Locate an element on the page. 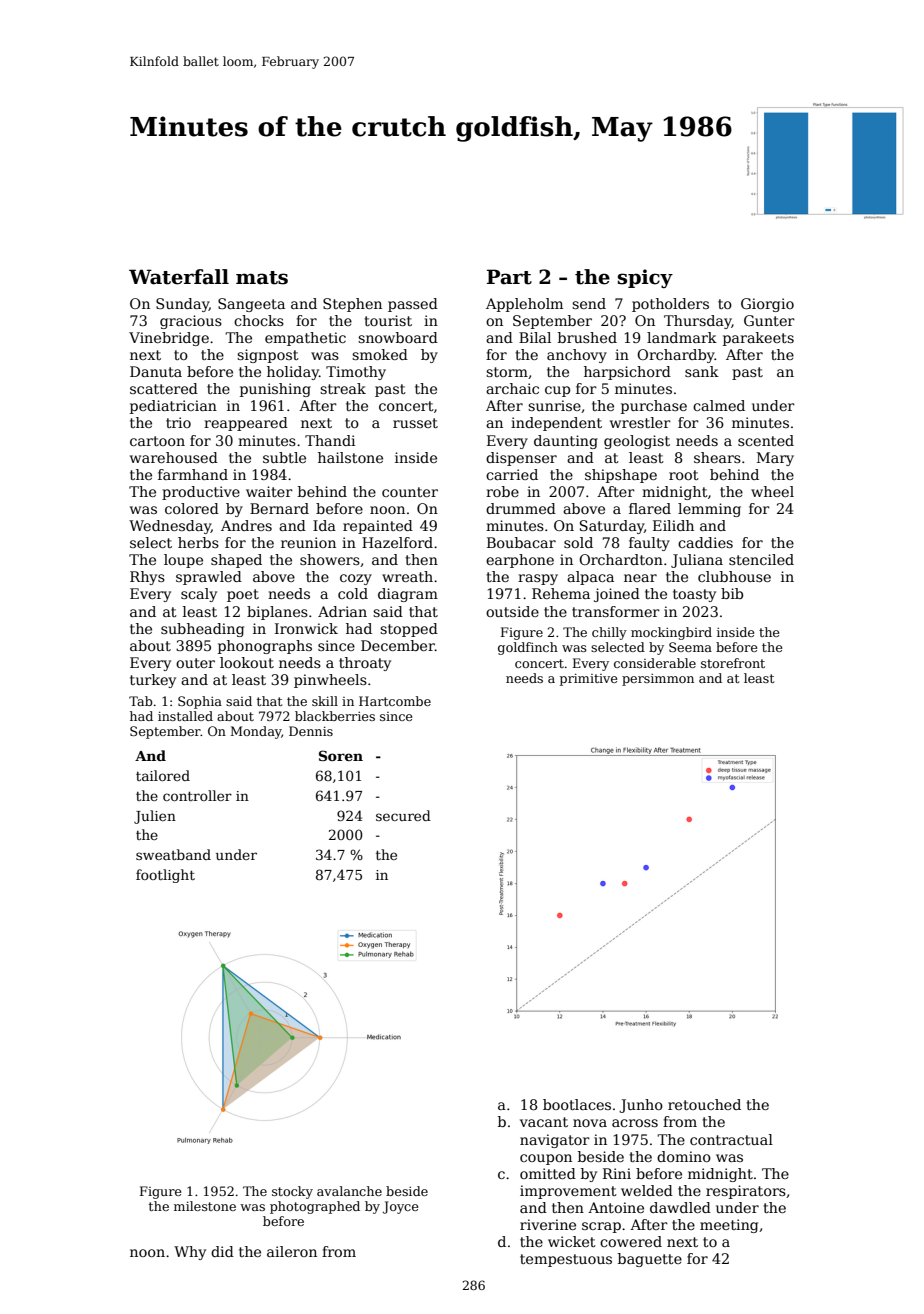 Image resolution: width=924 pixels, height=1314 pixels. shipshape is located at coordinates (621, 476).
